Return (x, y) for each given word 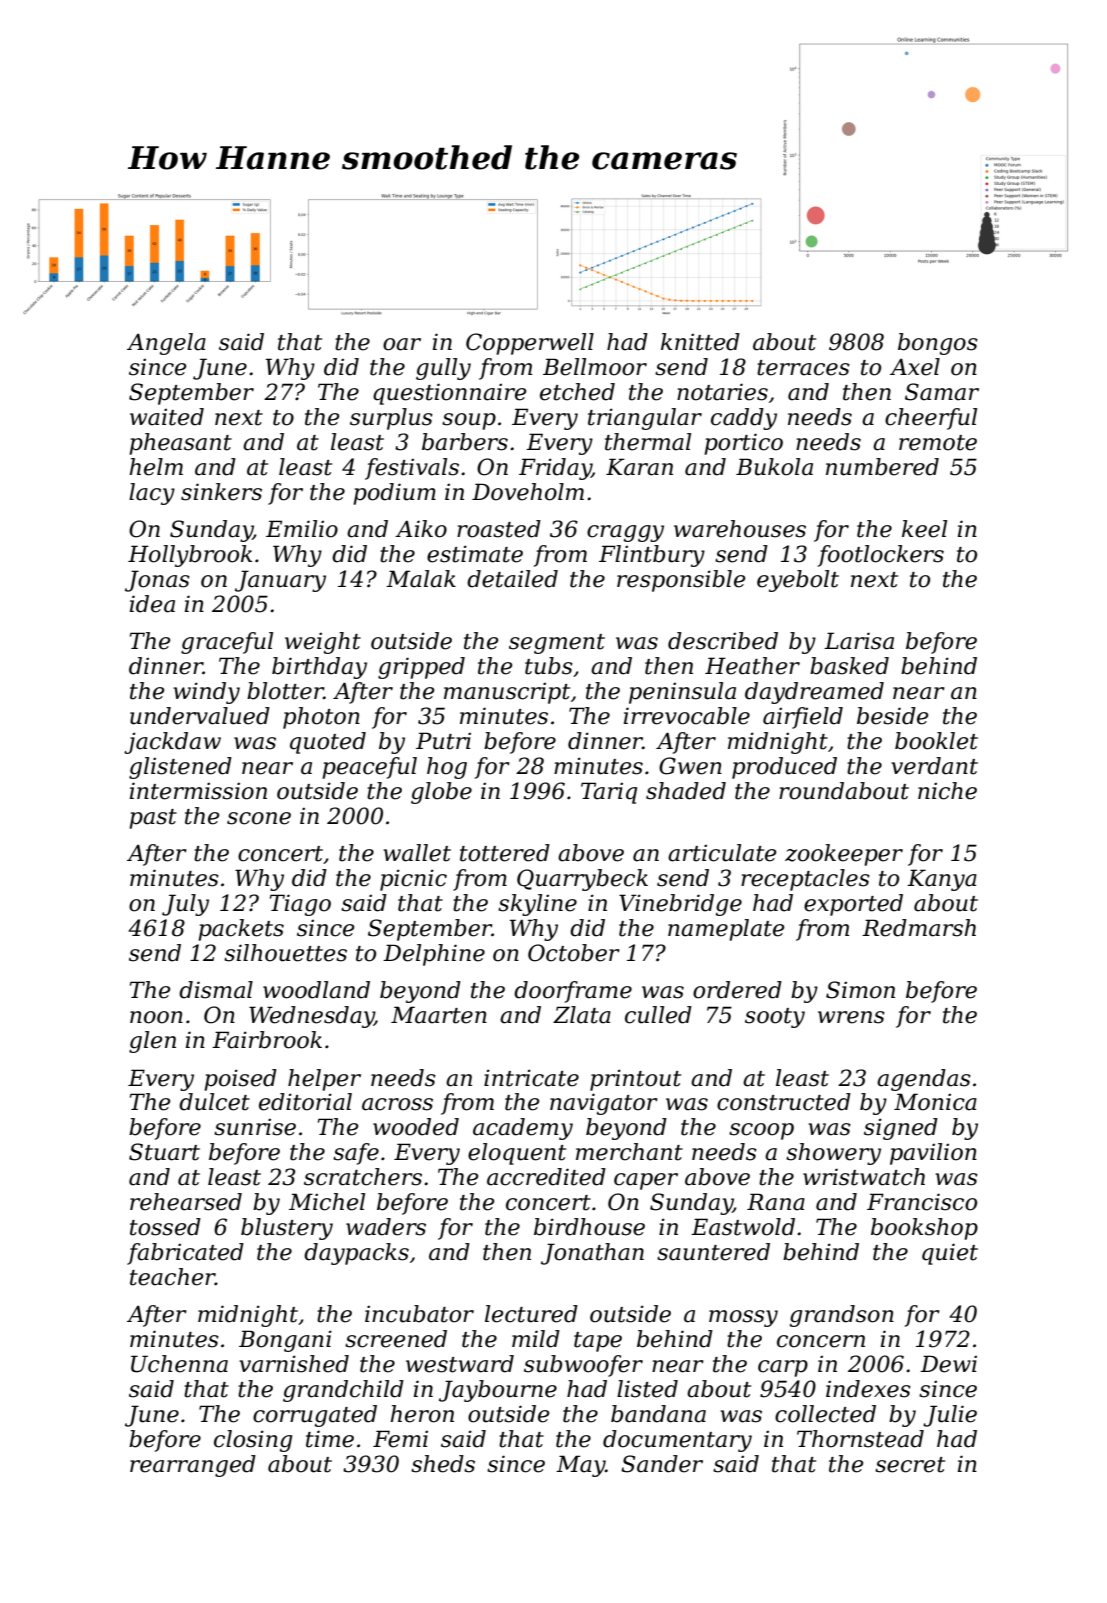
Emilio (302, 529)
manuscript (507, 693)
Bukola (774, 467)
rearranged (193, 1466)
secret (910, 1465)
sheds (443, 1464)
